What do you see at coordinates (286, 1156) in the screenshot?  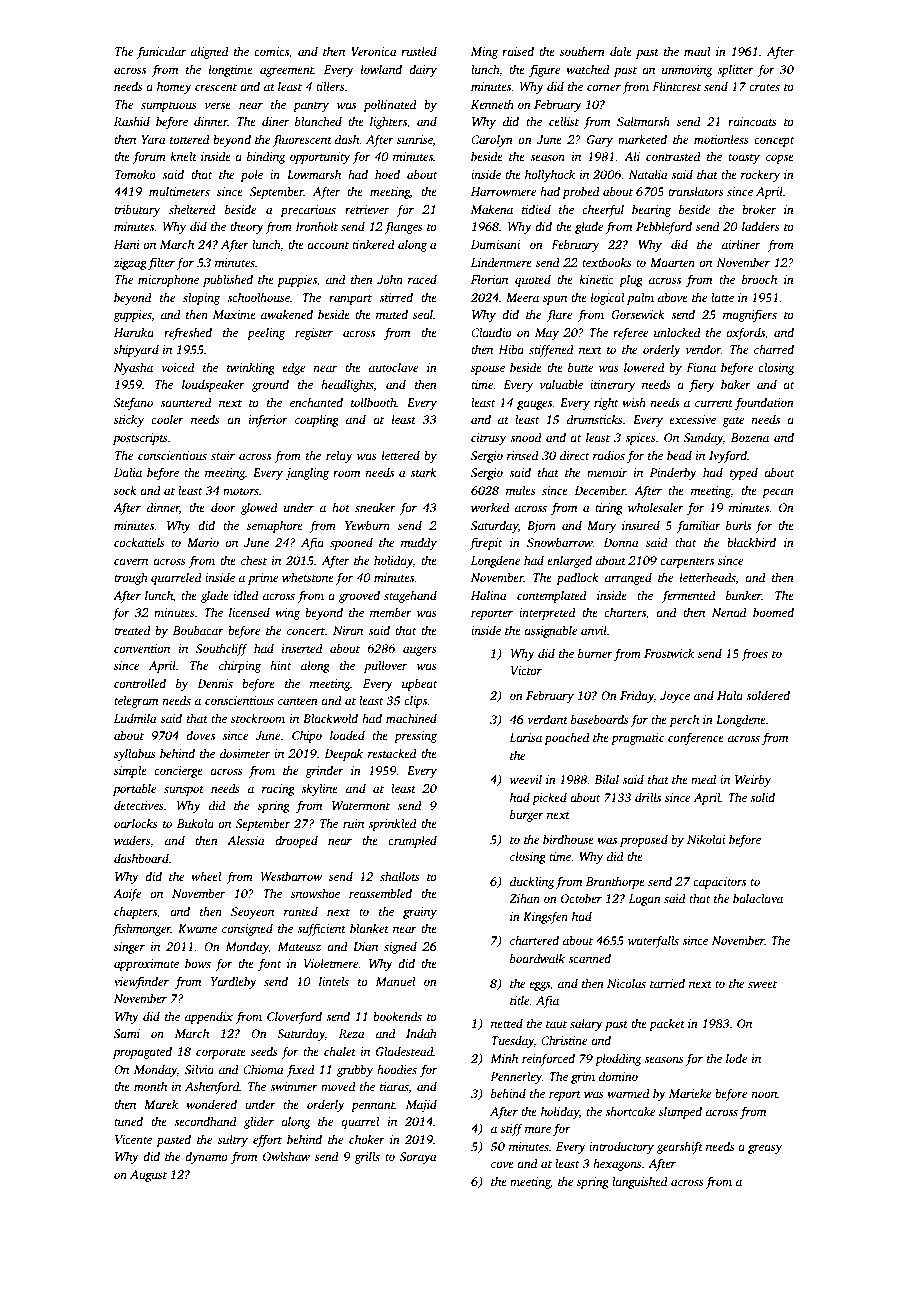 I see `Owlshaw` at bounding box center [286, 1156].
